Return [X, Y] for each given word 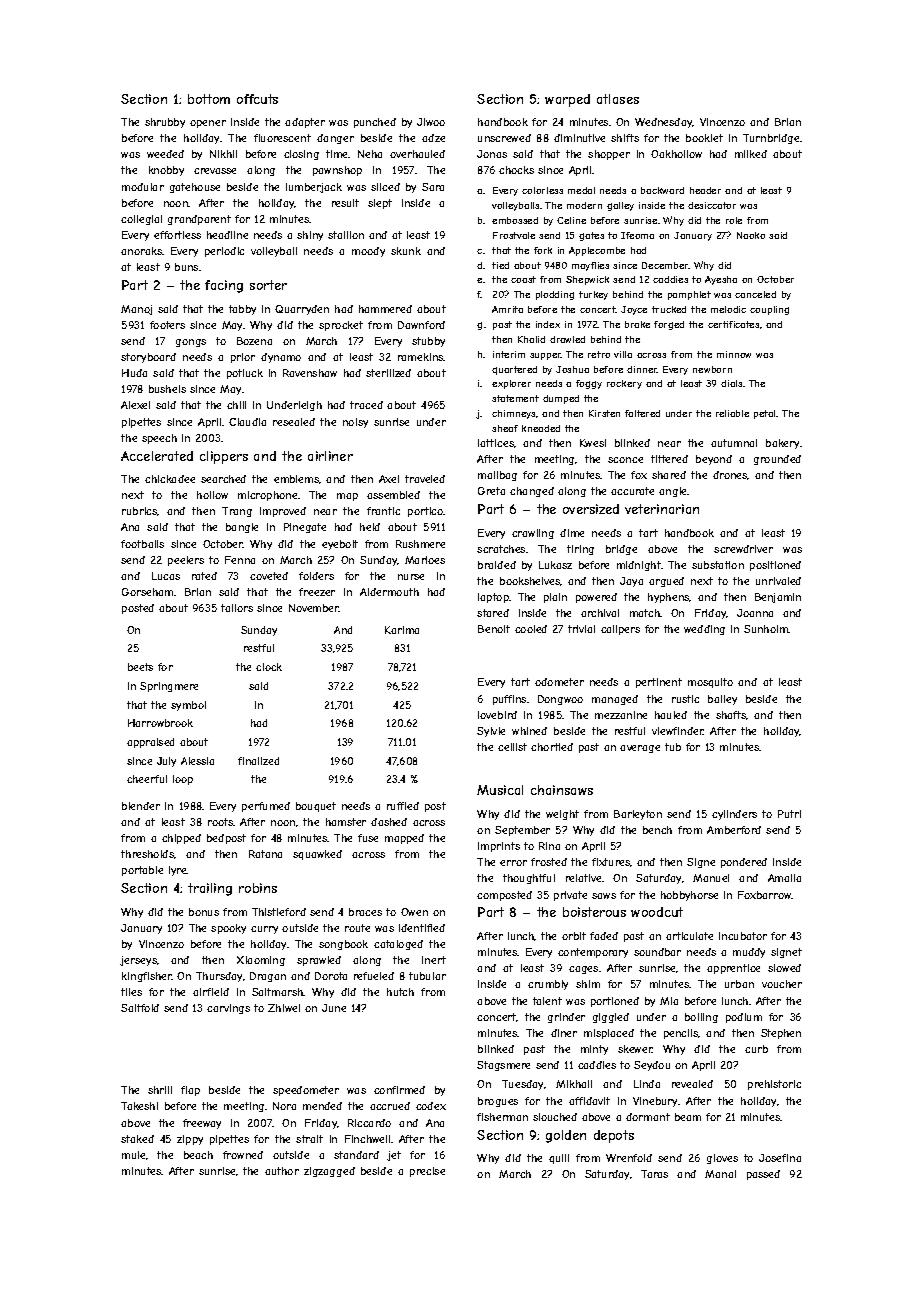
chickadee [170, 479]
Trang [237, 512]
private [570, 896]
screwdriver [743, 549]
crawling [533, 534]
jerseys [138, 961]
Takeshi [139, 1106]
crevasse [215, 171]
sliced [385, 187]
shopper [609, 155]
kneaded [541, 428]
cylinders [734, 815]
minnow [734, 354]
